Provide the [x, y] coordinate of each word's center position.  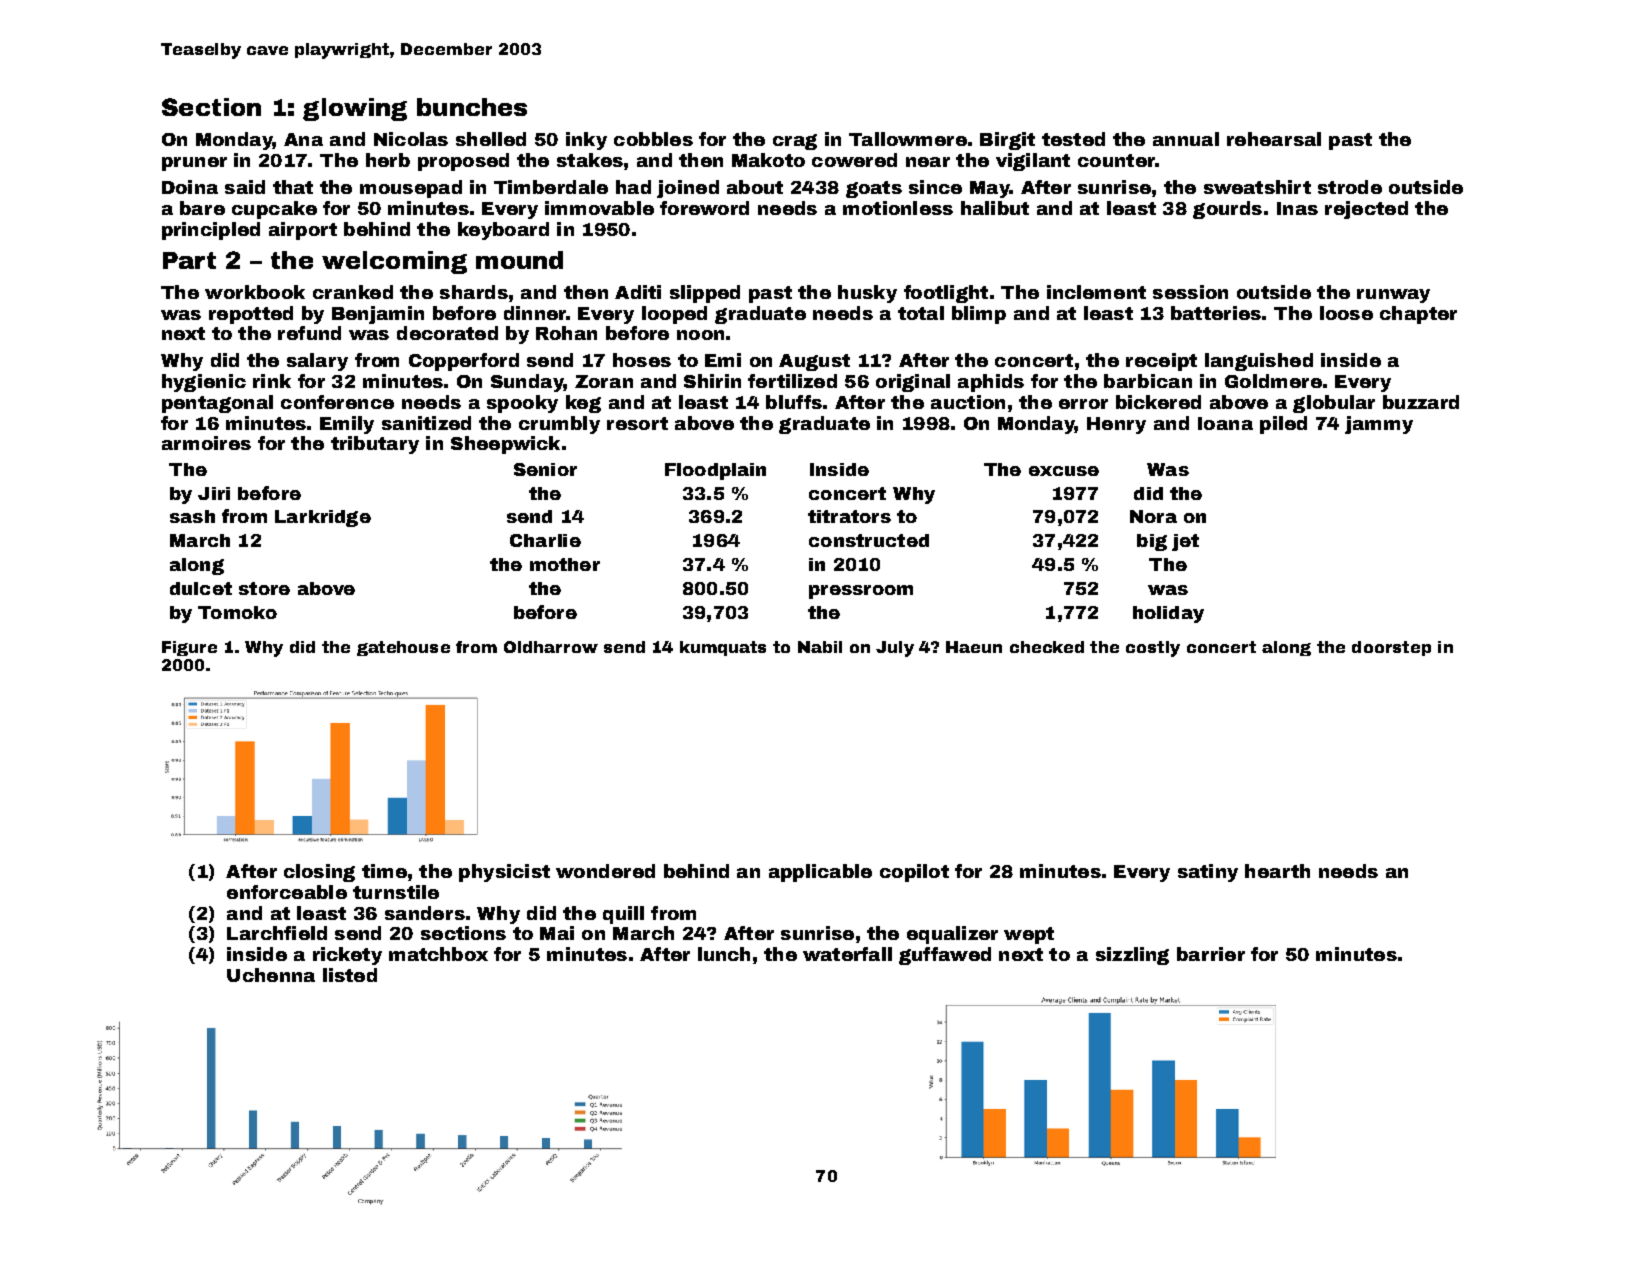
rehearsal [1274, 139]
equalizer [952, 935]
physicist [504, 873]
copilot [914, 873]
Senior [545, 469]
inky [586, 141]
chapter [1418, 315]
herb [388, 160]
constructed [869, 540]
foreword [704, 208]
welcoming [394, 262]
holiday [1168, 614]
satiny [1208, 873]
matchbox [438, 954]
